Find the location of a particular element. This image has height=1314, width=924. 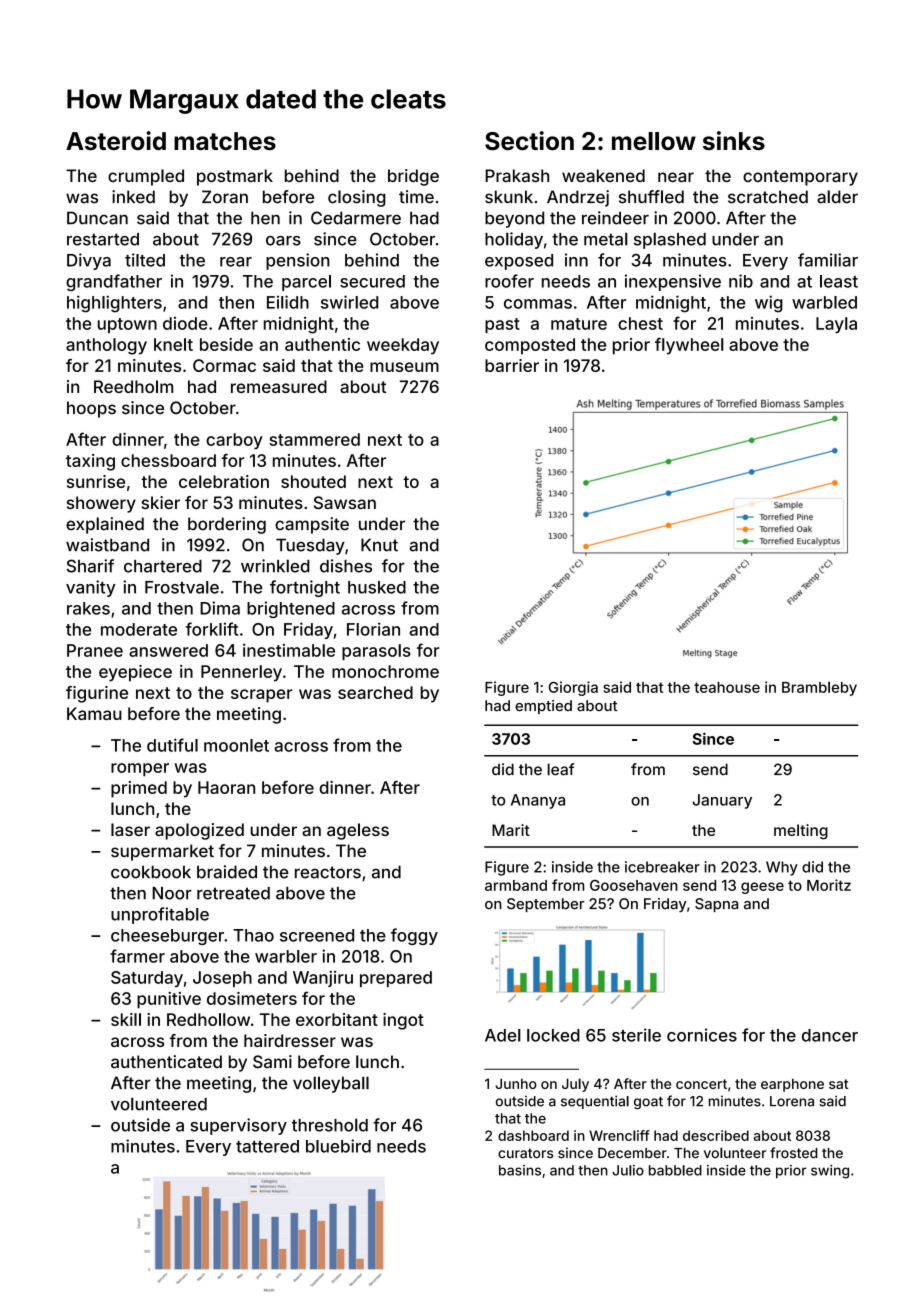

Asteroid is located at coordinates (116, 140).
